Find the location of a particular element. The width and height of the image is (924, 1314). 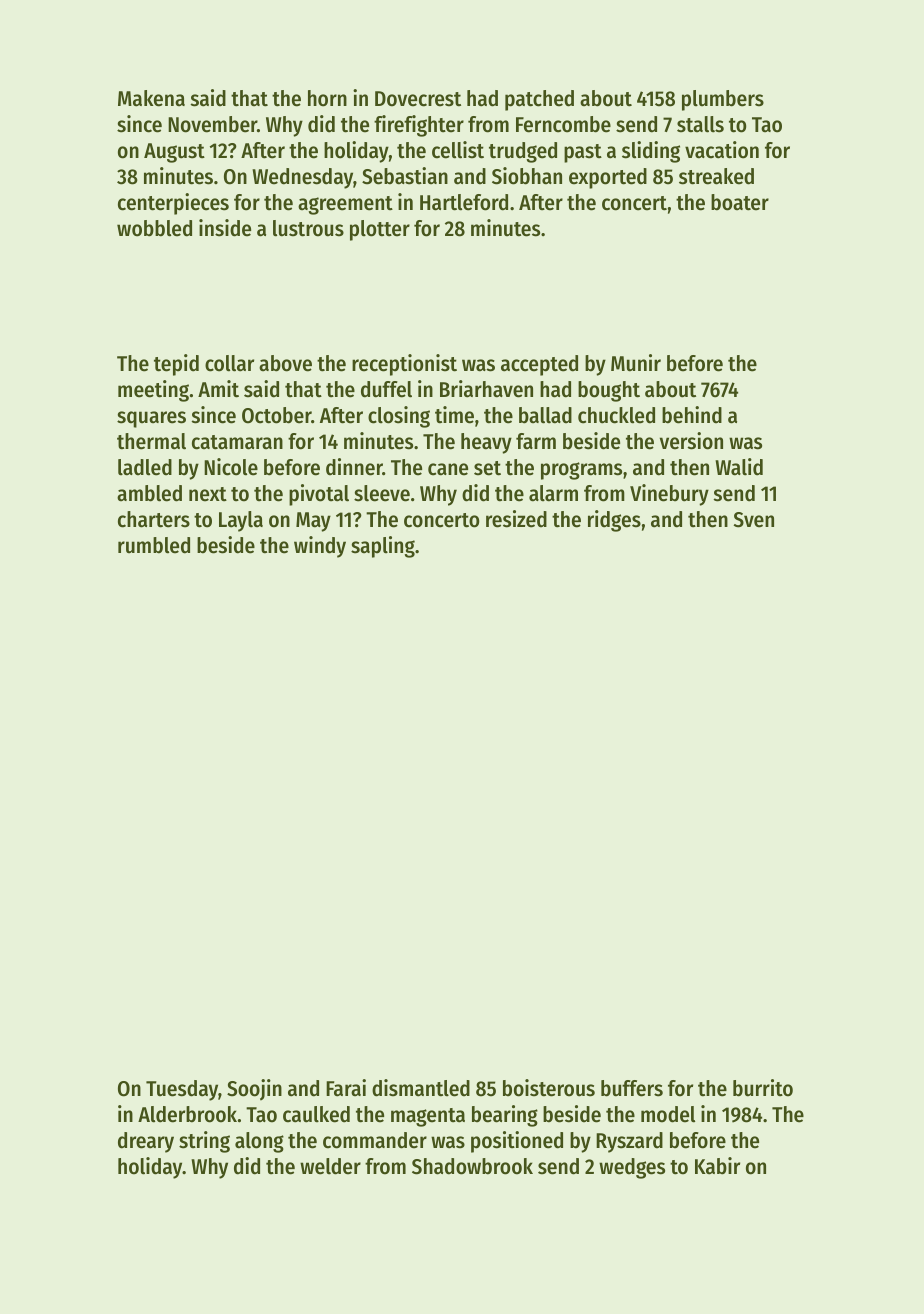

Sven is located at coordinates (754, 520).
